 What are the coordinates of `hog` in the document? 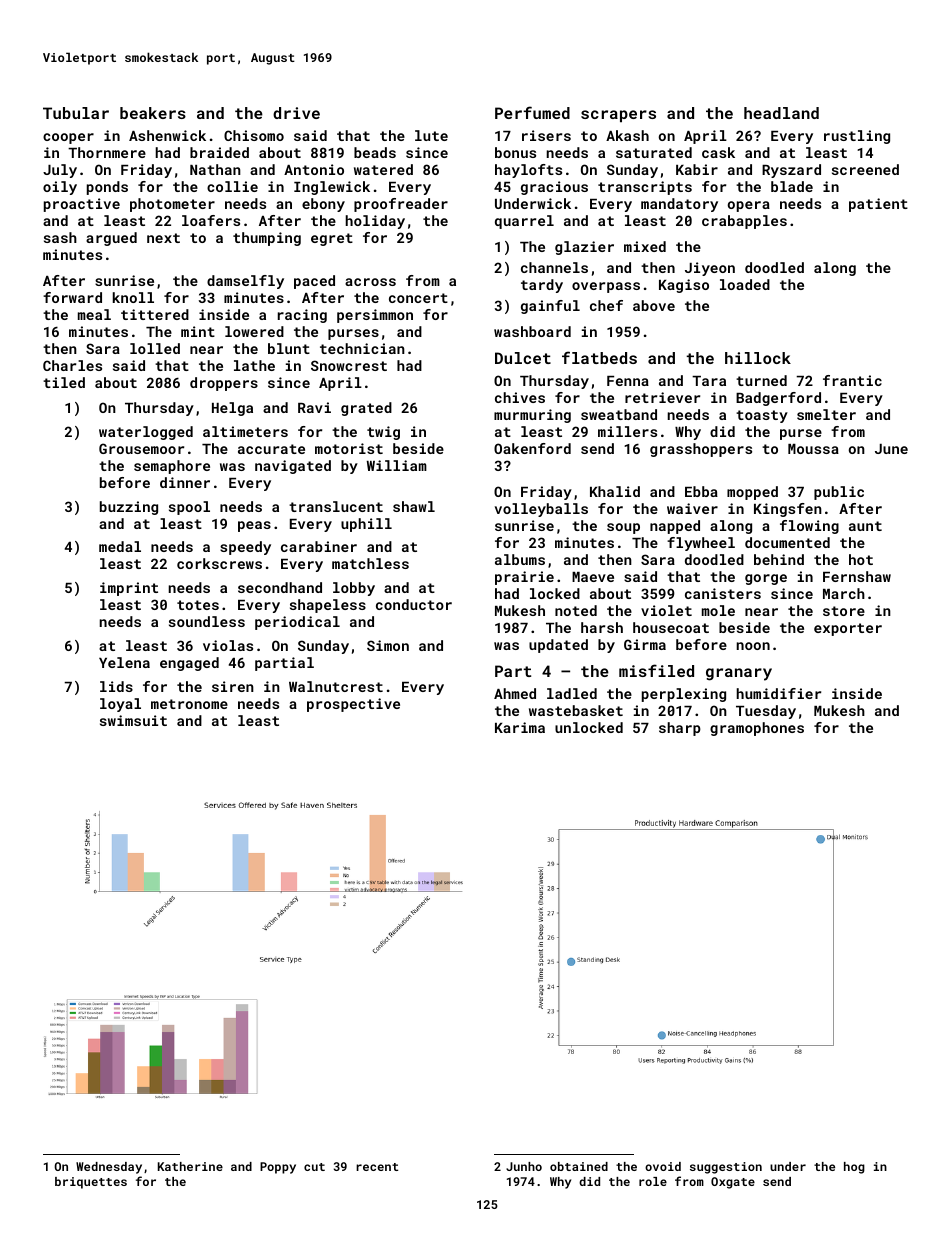 It's located at (854, 1168).
